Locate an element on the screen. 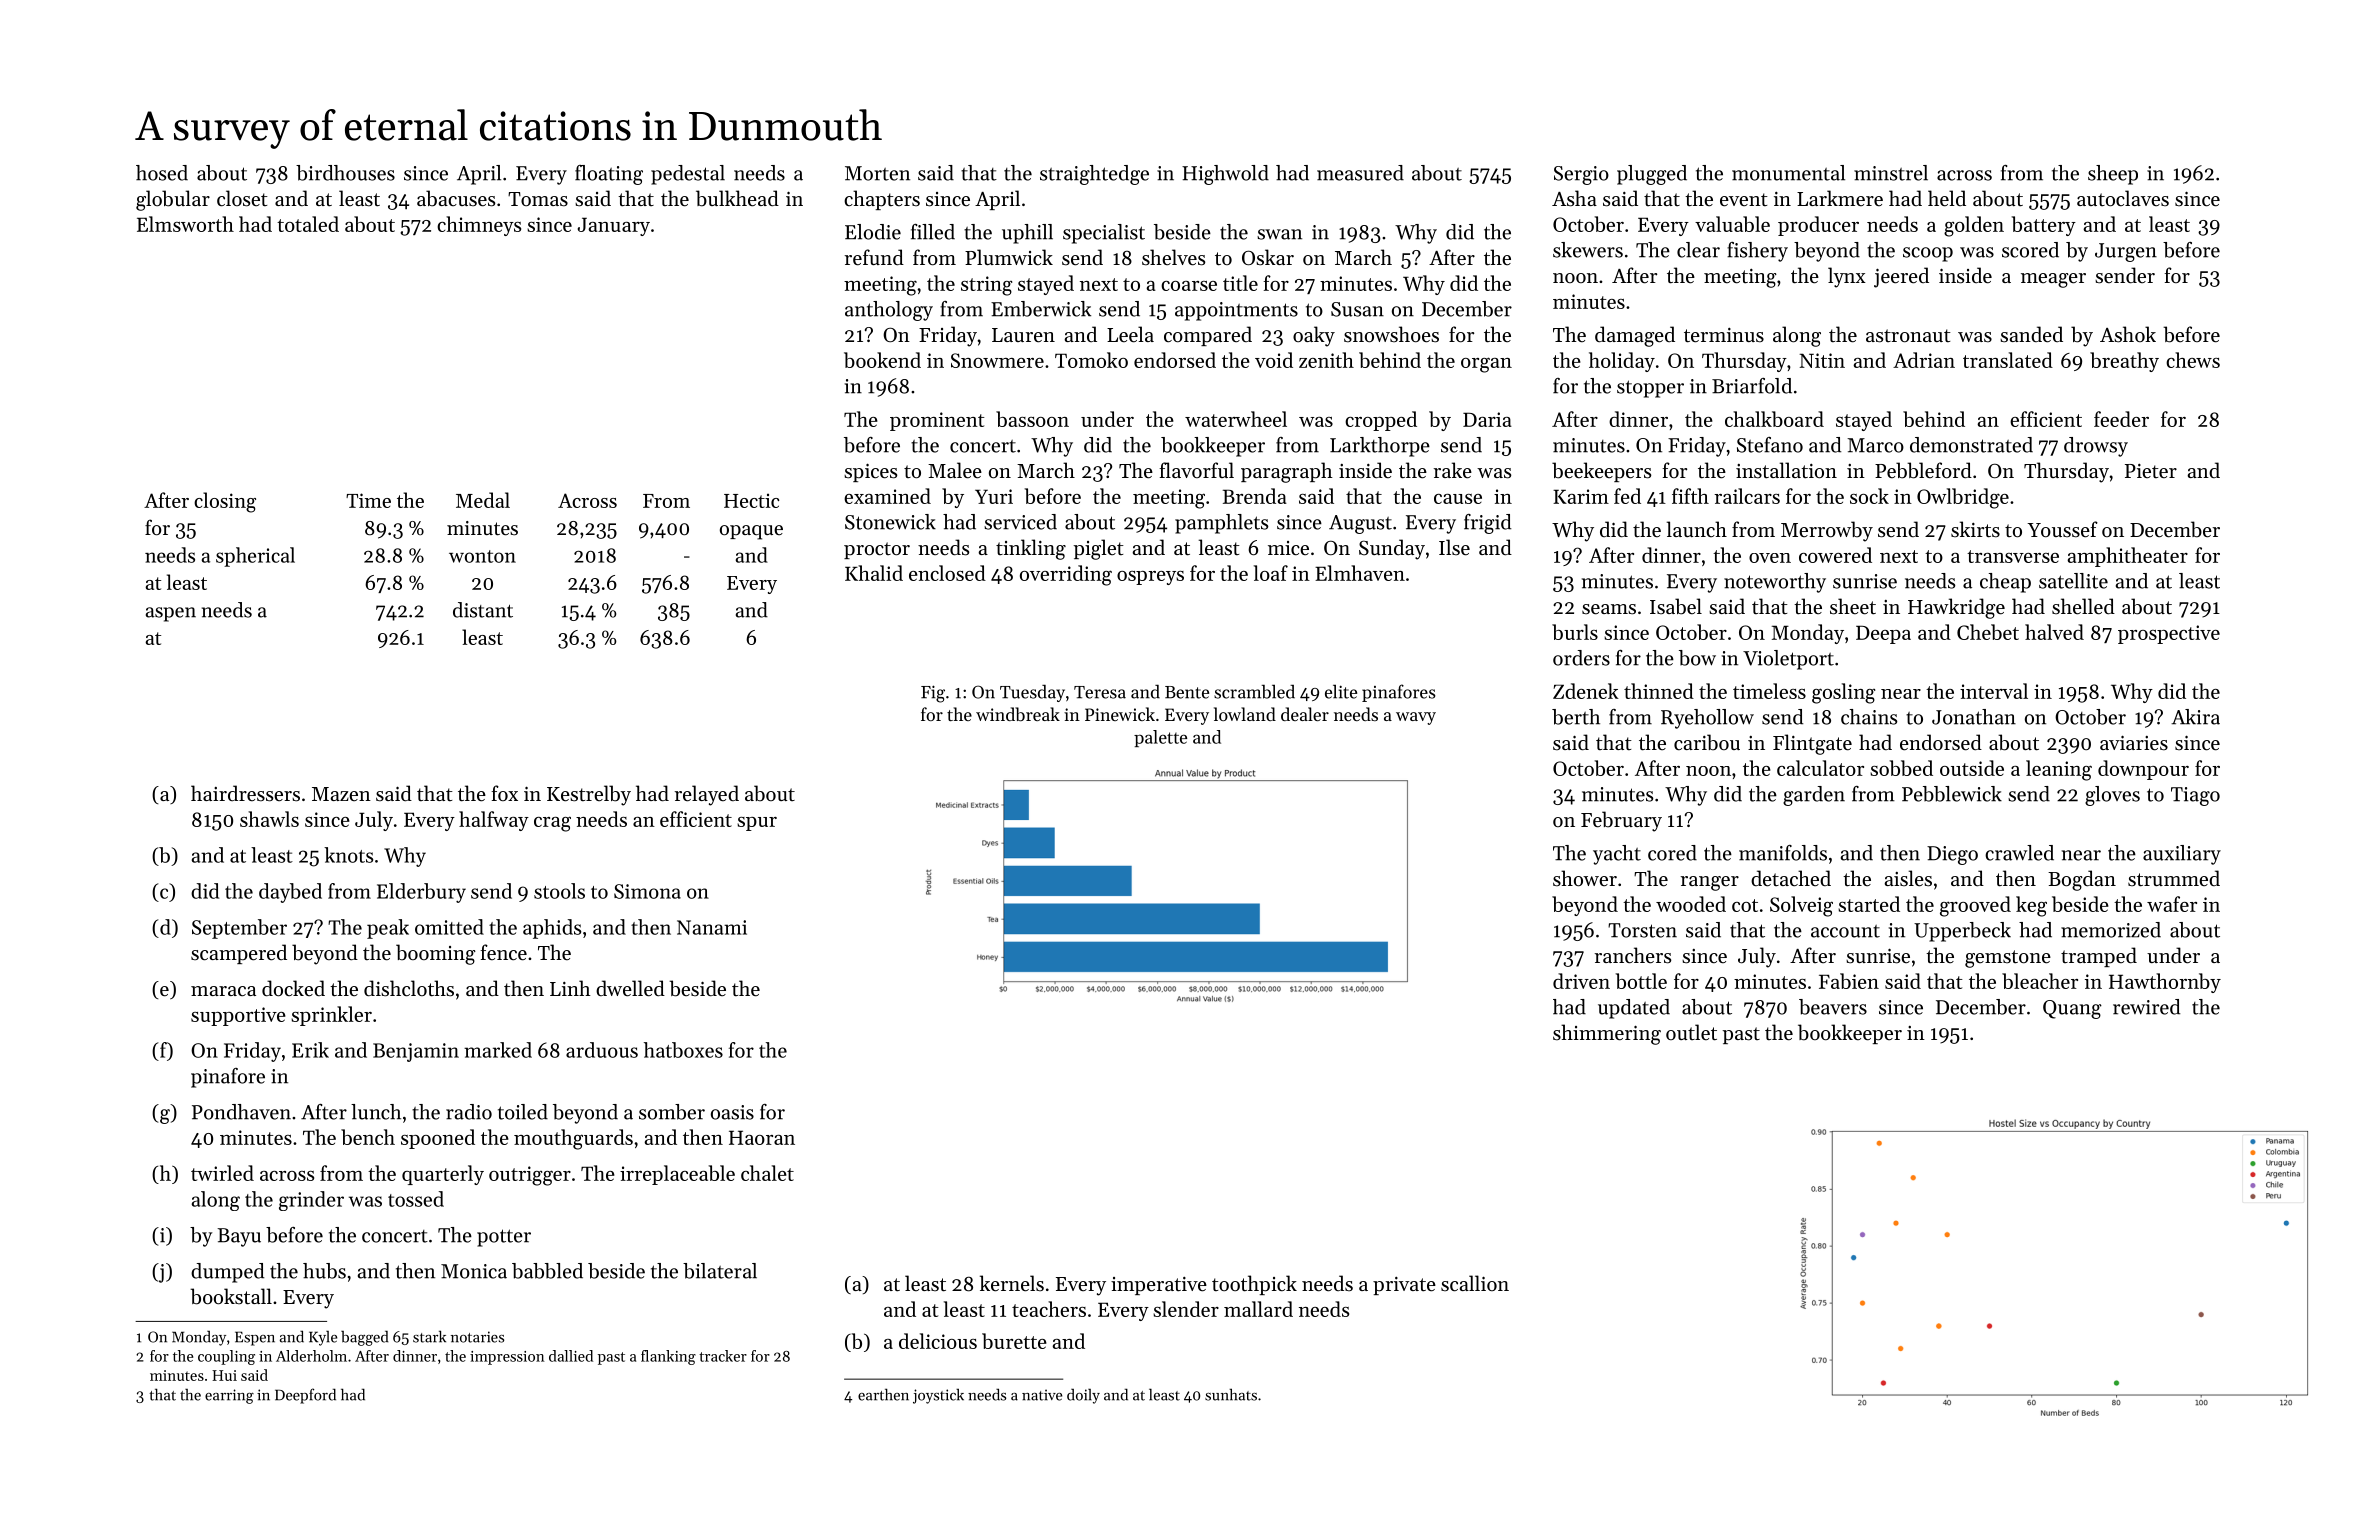 The image size is (2356, 1524). minstrel is located at coordinates (1891, 173).
